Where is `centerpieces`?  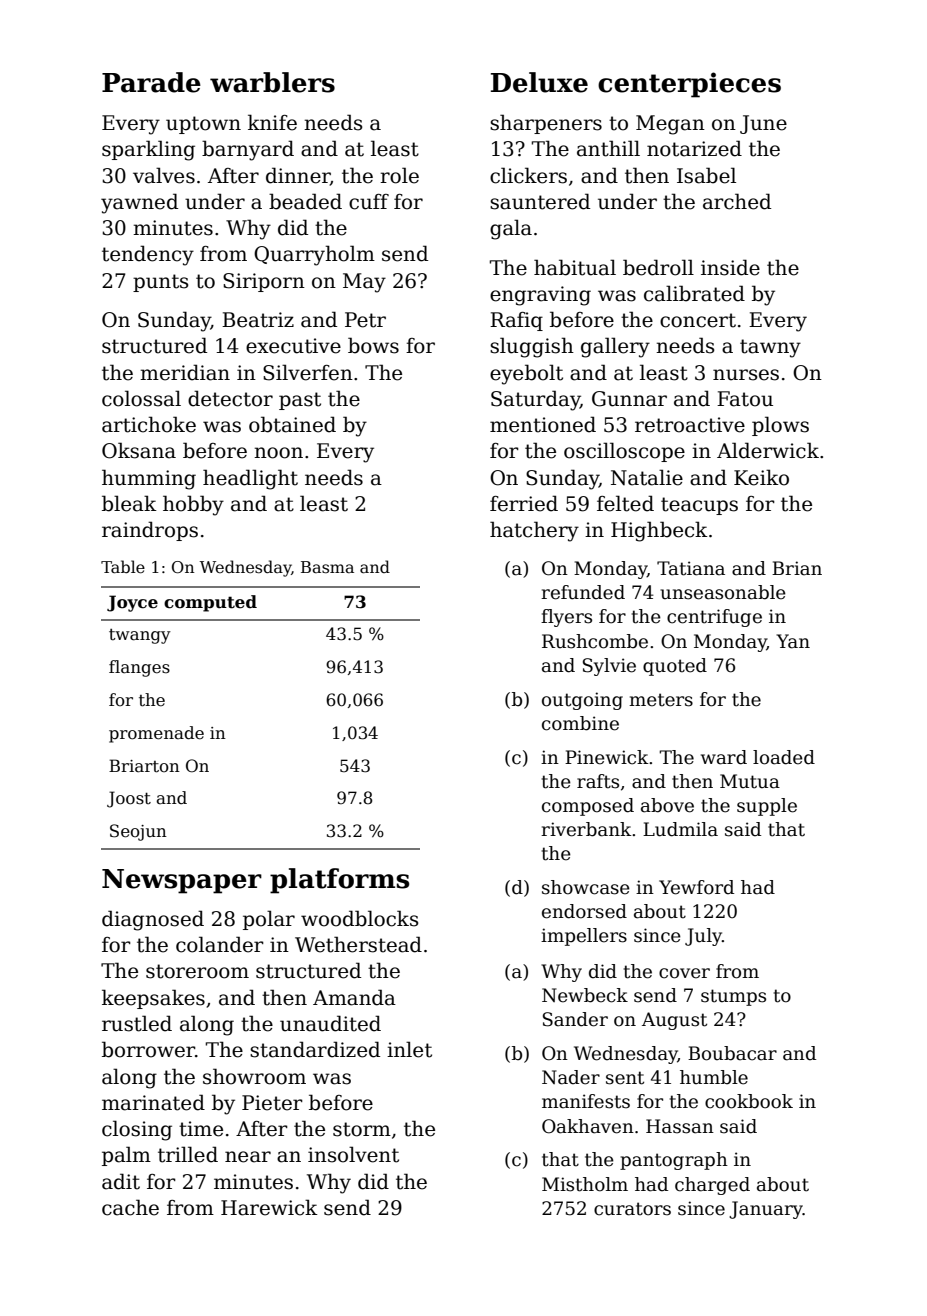 centerpieces is located at coordinates (689, 85).
